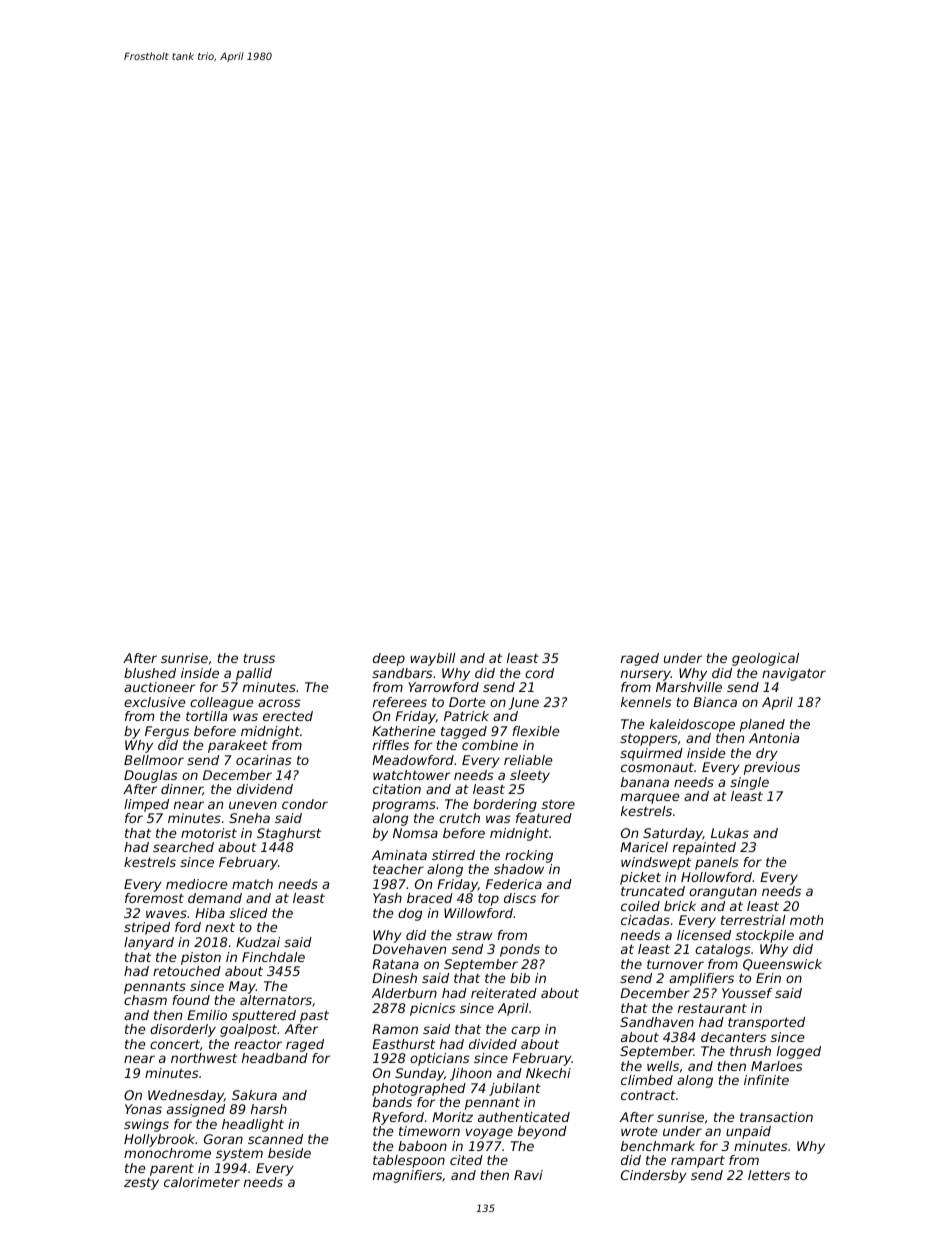  Describe the element at coordinates (649, 740) in the screenshot. I see `stoppers` at that location.
